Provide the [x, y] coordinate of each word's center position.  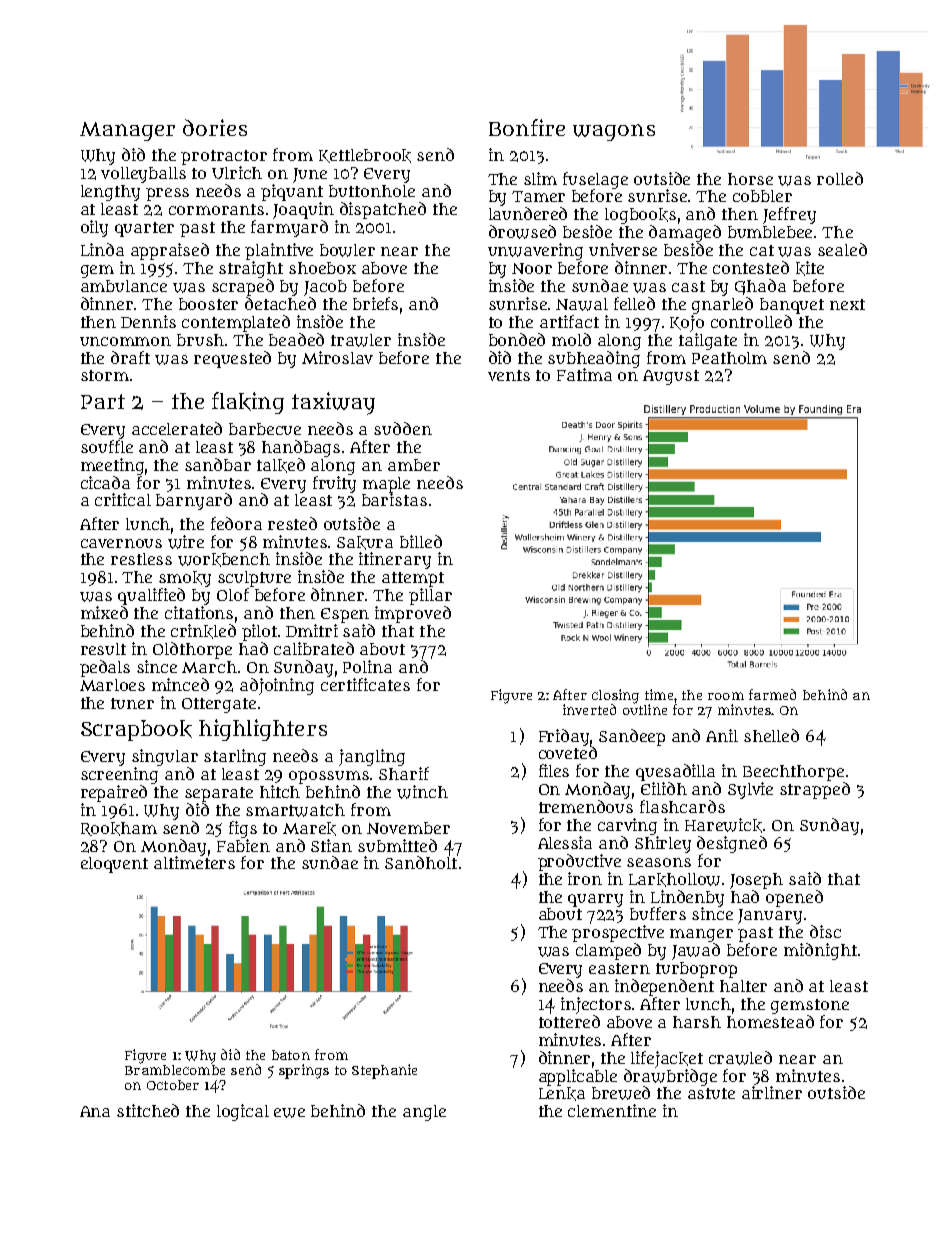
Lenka [562, 1094]
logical [243, 1112]
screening [119, 775]
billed [421, 541]
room [726, 696]
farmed [772, 694]
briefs [375, 303]
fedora [236, 523]
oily [94, 228]
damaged [685, 233]
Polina [367, 666]
